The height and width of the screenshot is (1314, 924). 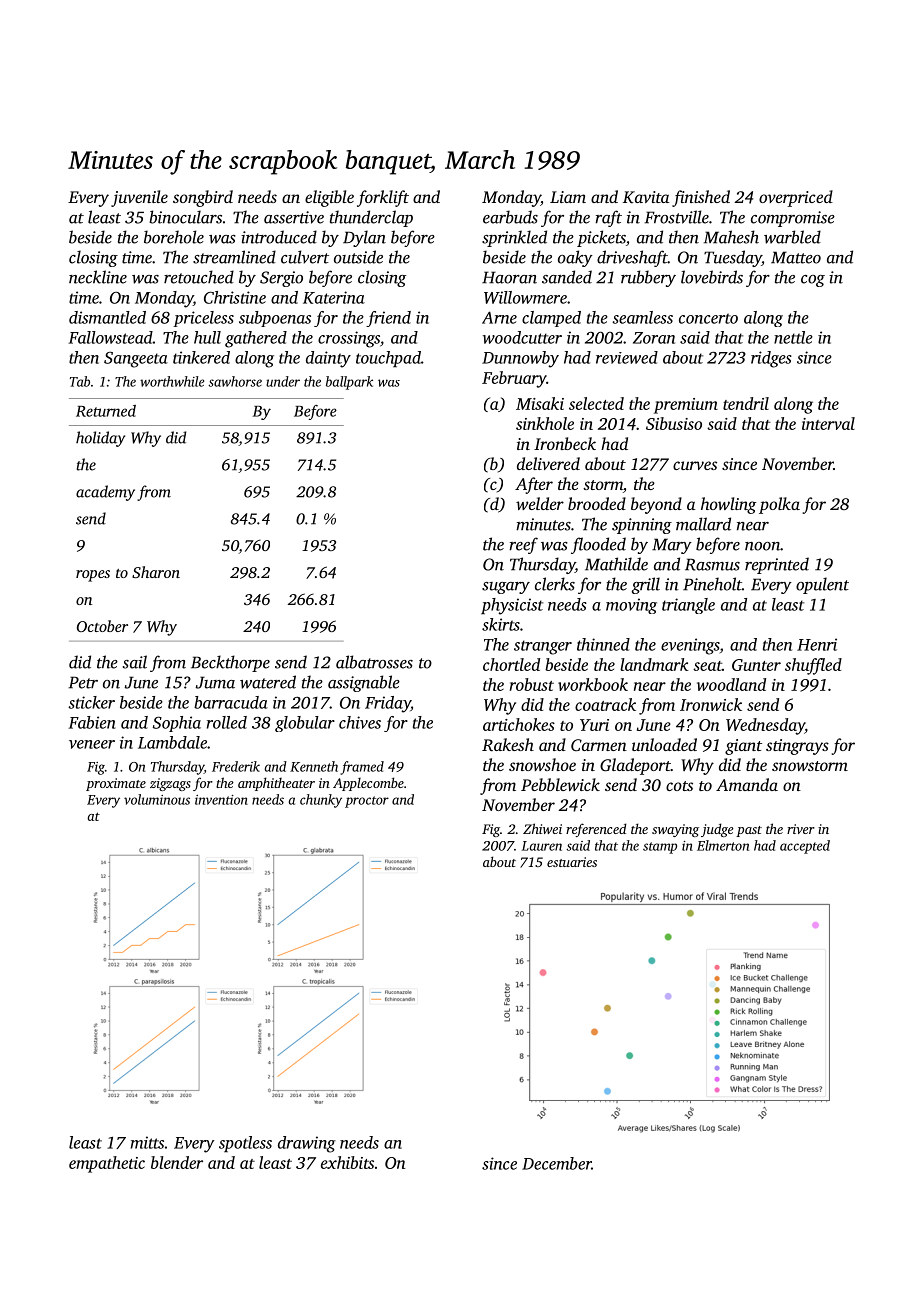 What do you see at coordinates (349, 383) in the screenshot?
I see `ballpark` at bounding box center [349, 383].
